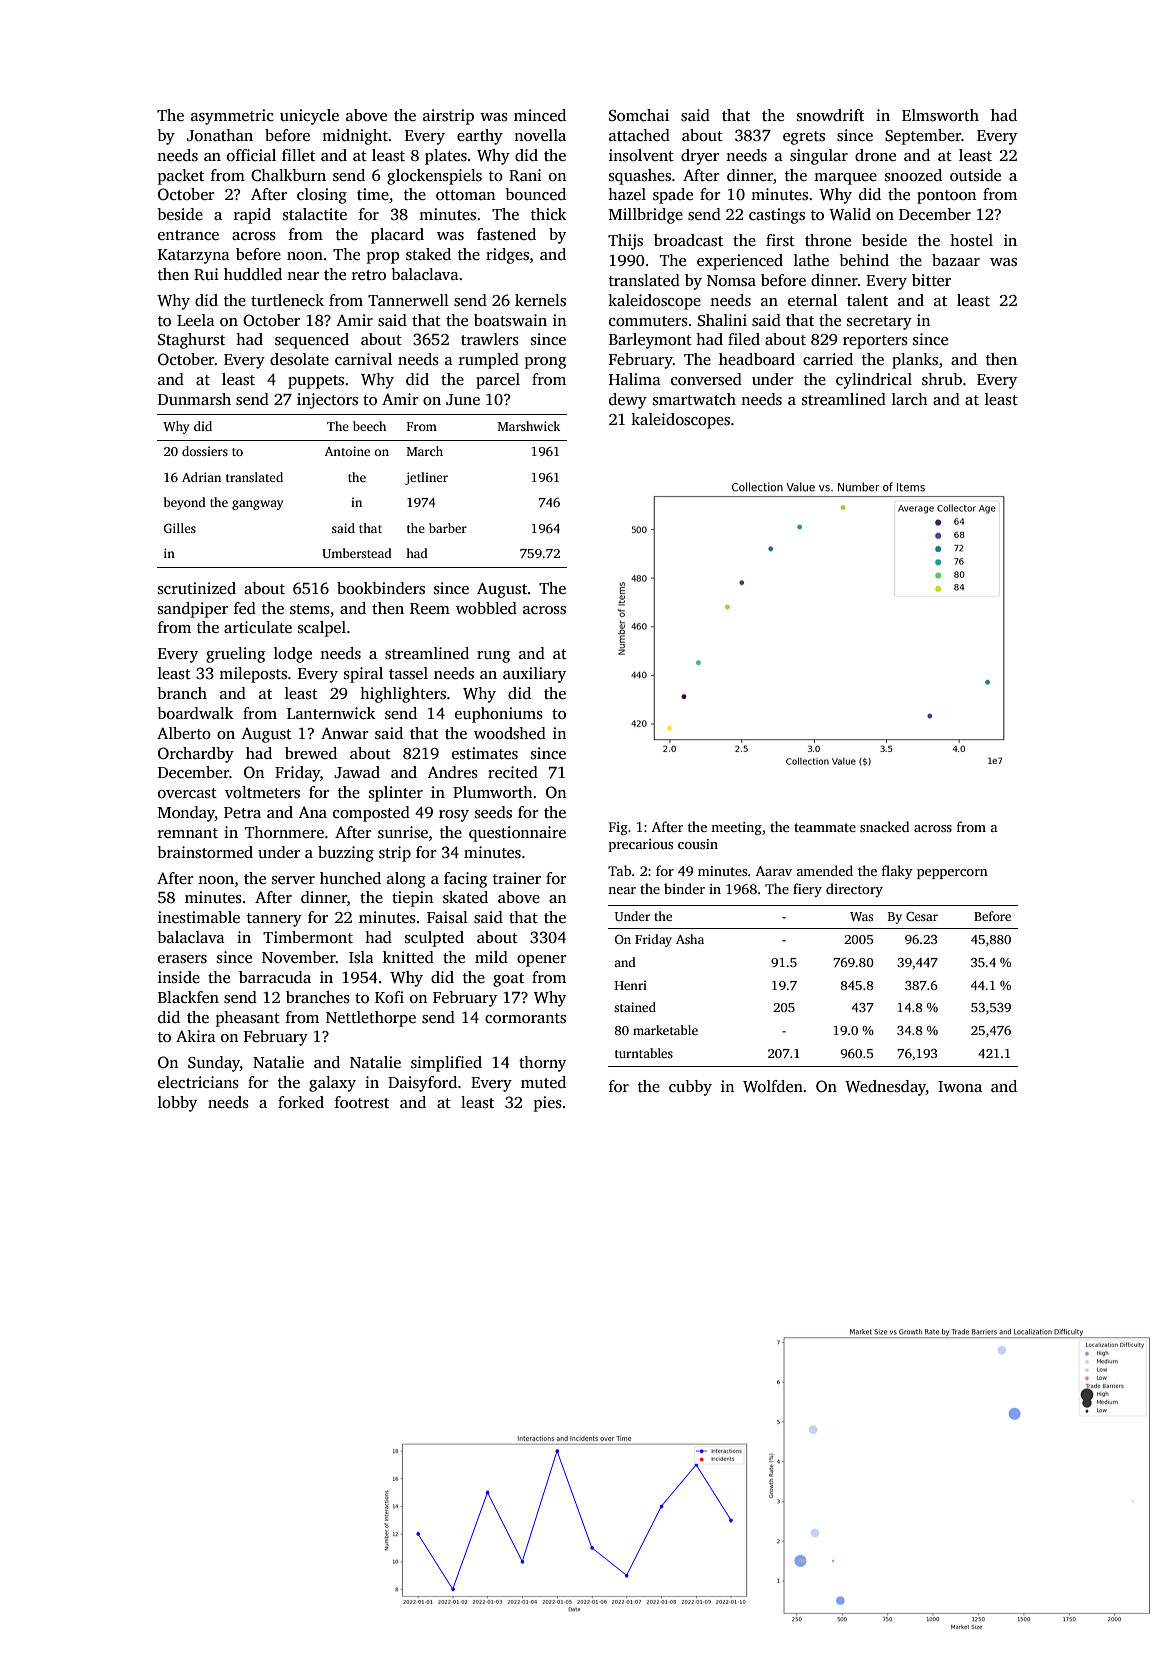 This page has width=1175, height=1661. I want to click on Antoine, so click(347, 451).
